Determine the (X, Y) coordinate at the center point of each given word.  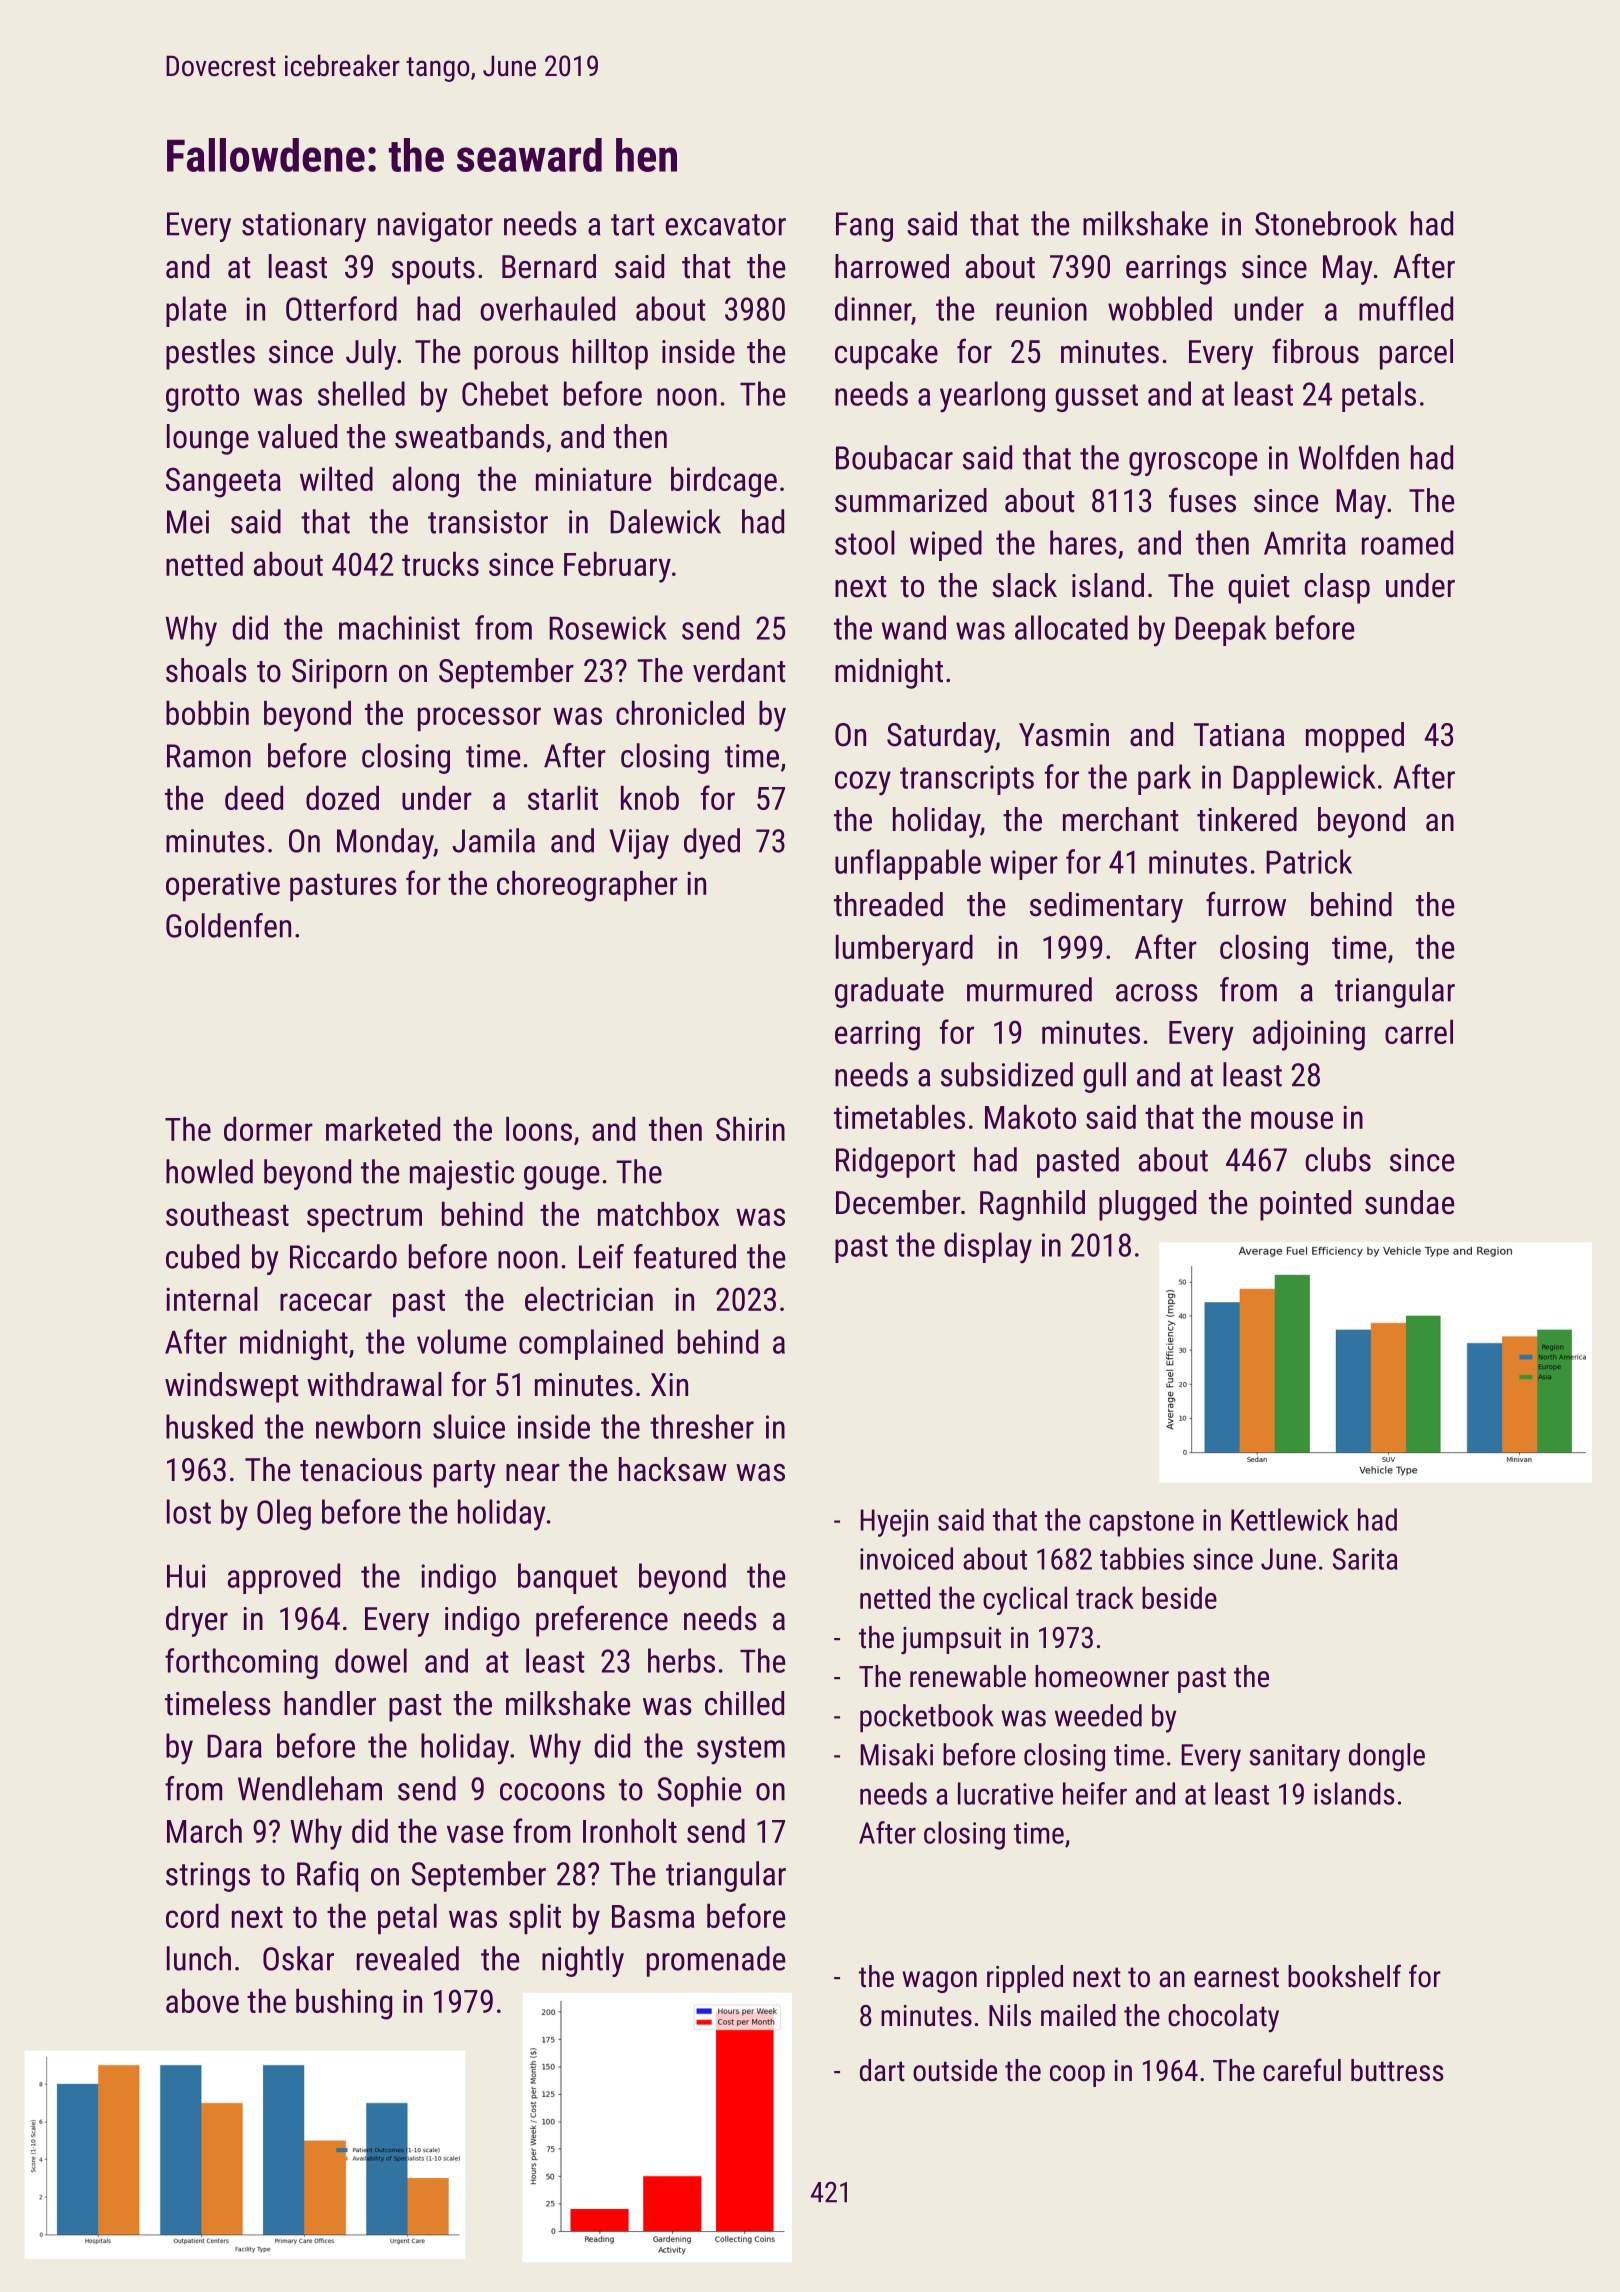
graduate (889, 992)
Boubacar (894, 457)
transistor (488, 522)
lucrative (1005, 1793)
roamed (1407, 542)
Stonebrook (1326, 223)
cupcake (886, 354)
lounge (208, 439)
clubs (1338, 1159)
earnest (1236, 1977)
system (741, 1750)
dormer (268, 1129)
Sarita (1365, 1559)
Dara (234, 1746)
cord (192, 1916)
